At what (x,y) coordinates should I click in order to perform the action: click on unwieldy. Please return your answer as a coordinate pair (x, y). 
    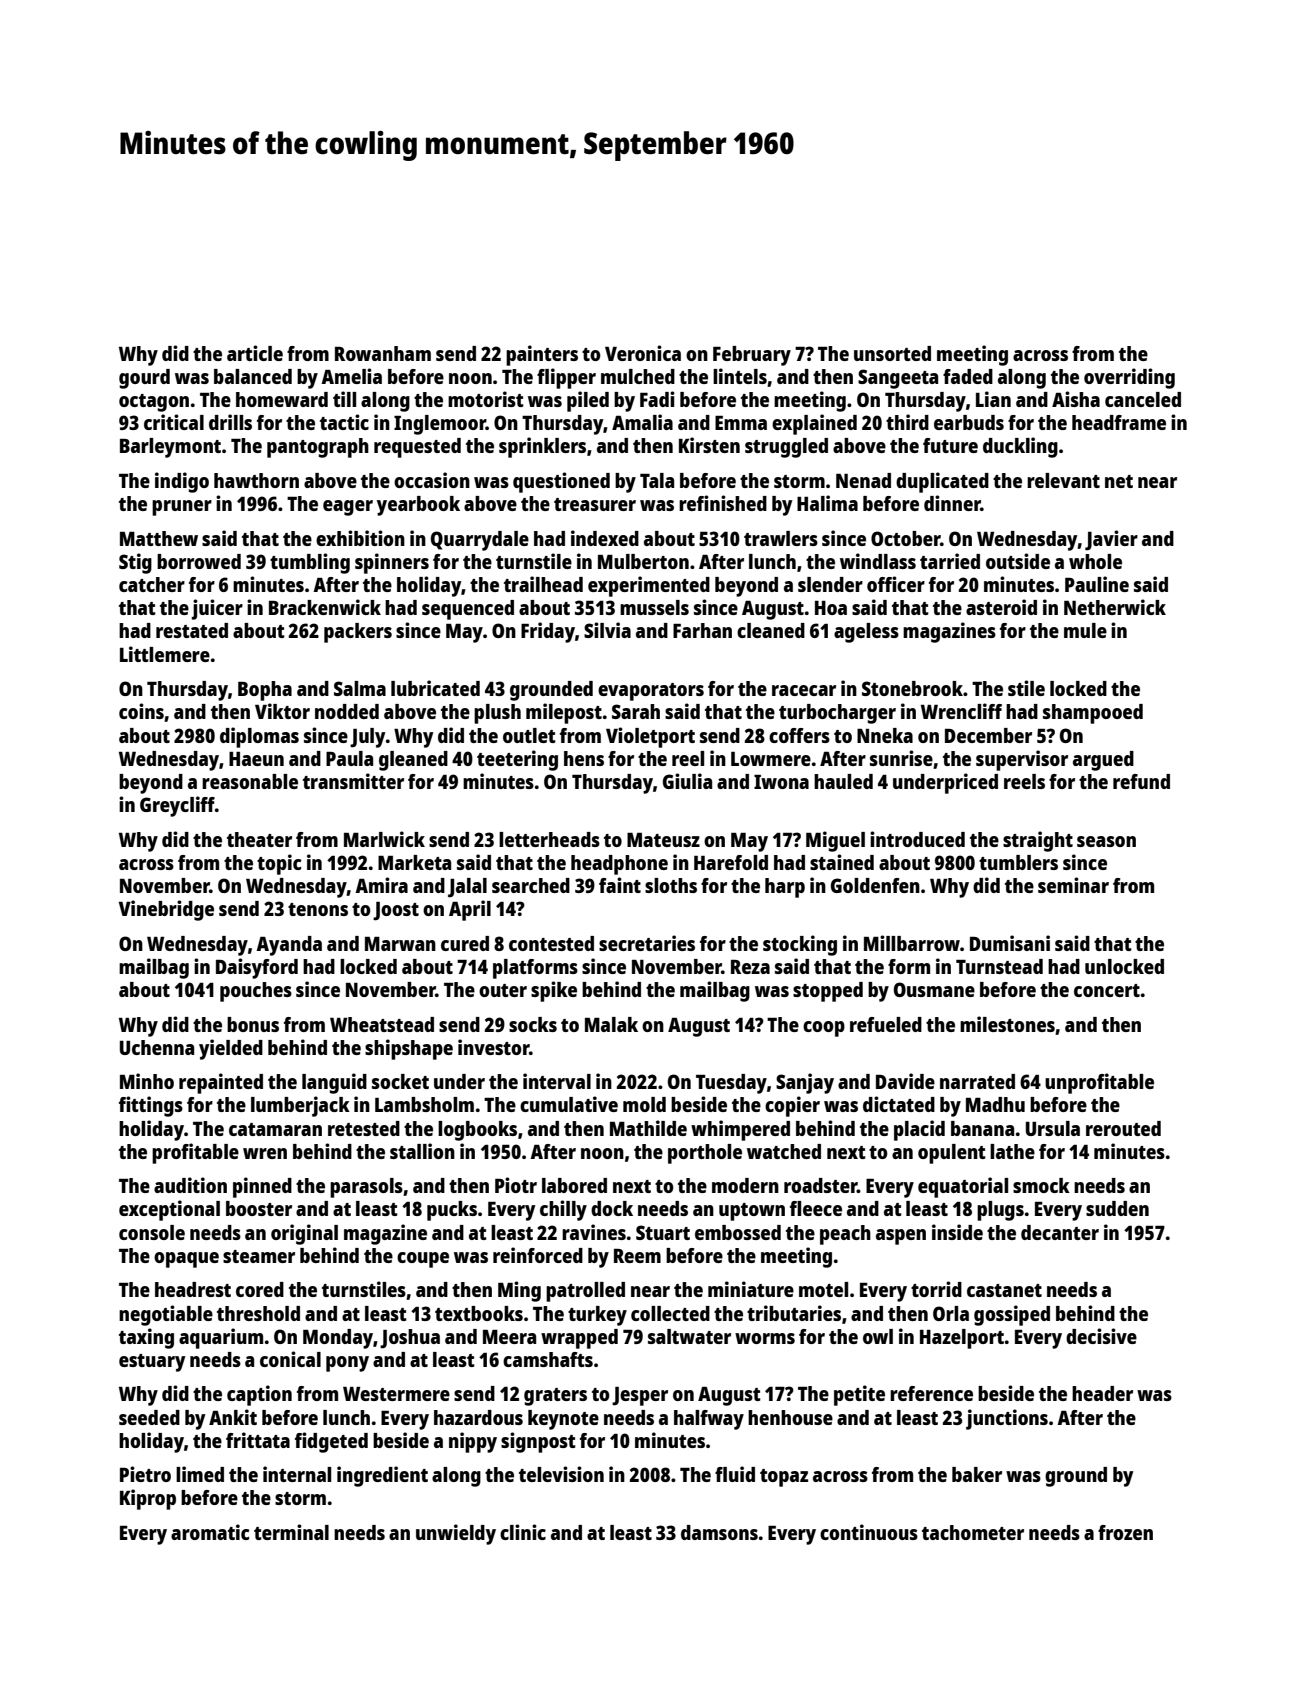
    Looking at the image, I should click on (456, 1534).
